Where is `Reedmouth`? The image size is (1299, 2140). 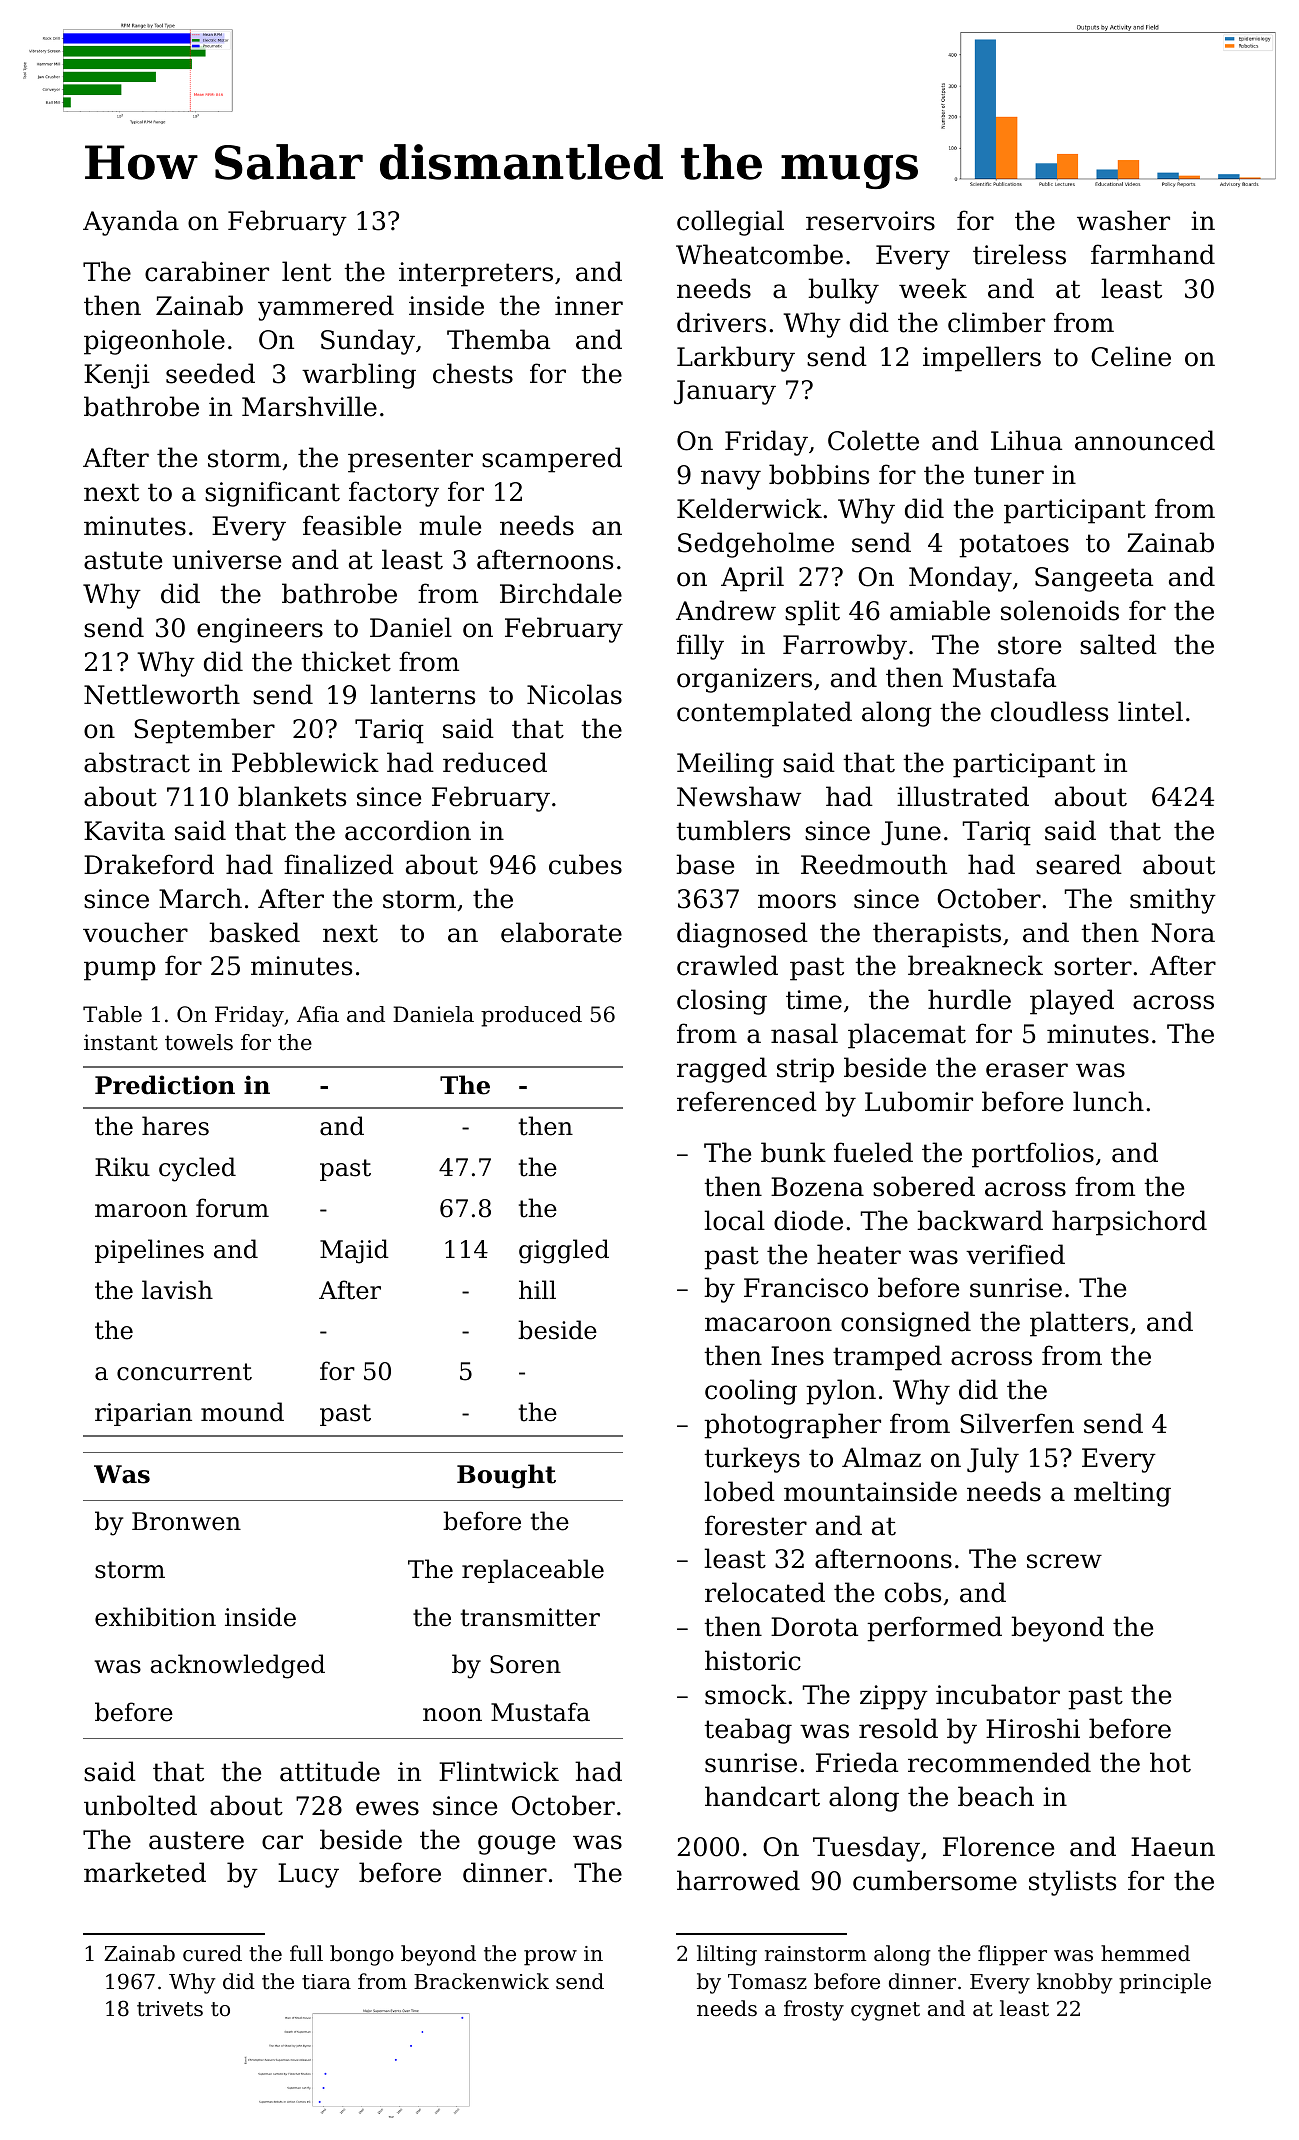
Reedmouth is located at coordinates (874, 864).
